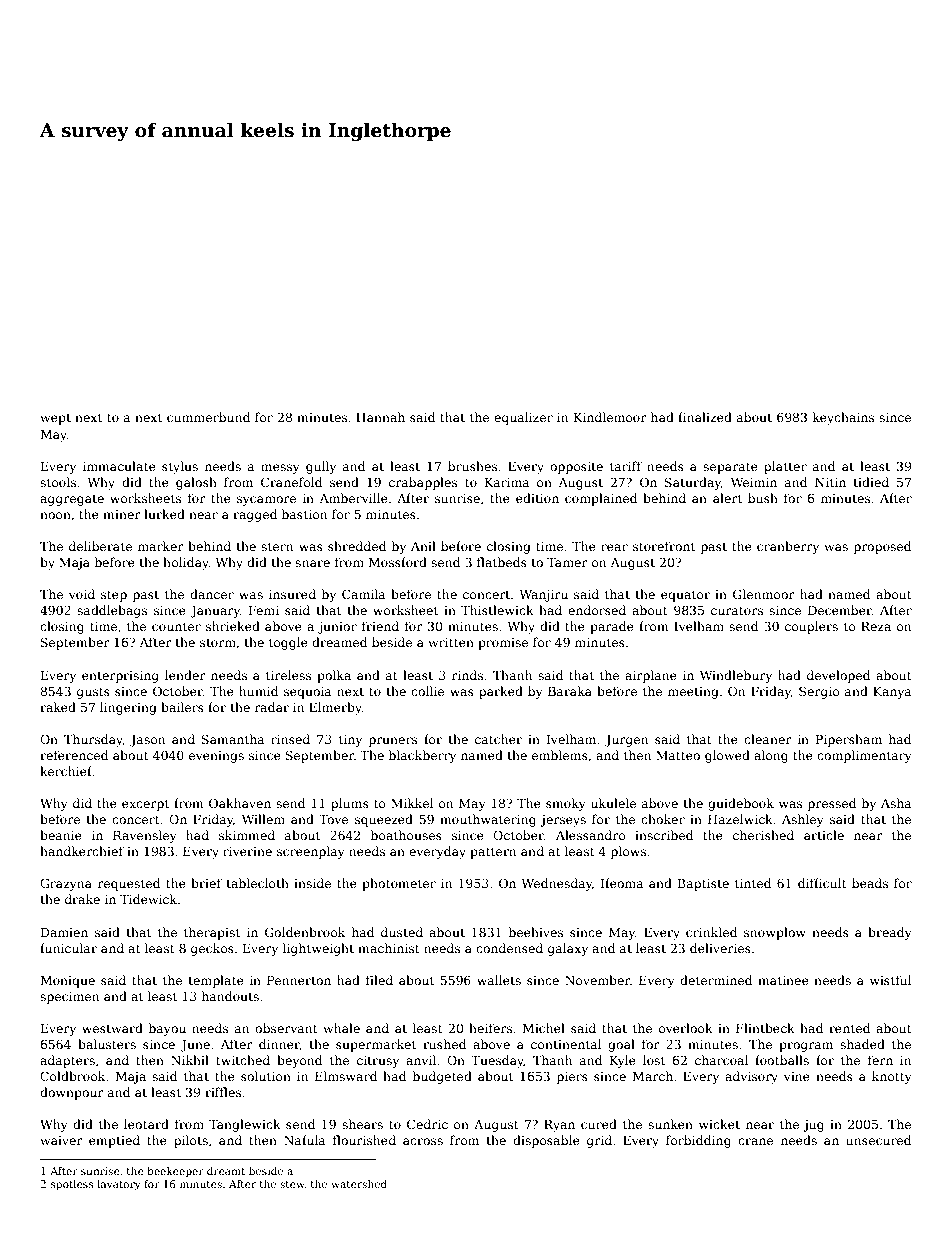 The height and width of the screenshot is (1233, 952). I want to click on equalizer, so click(523, 418).
